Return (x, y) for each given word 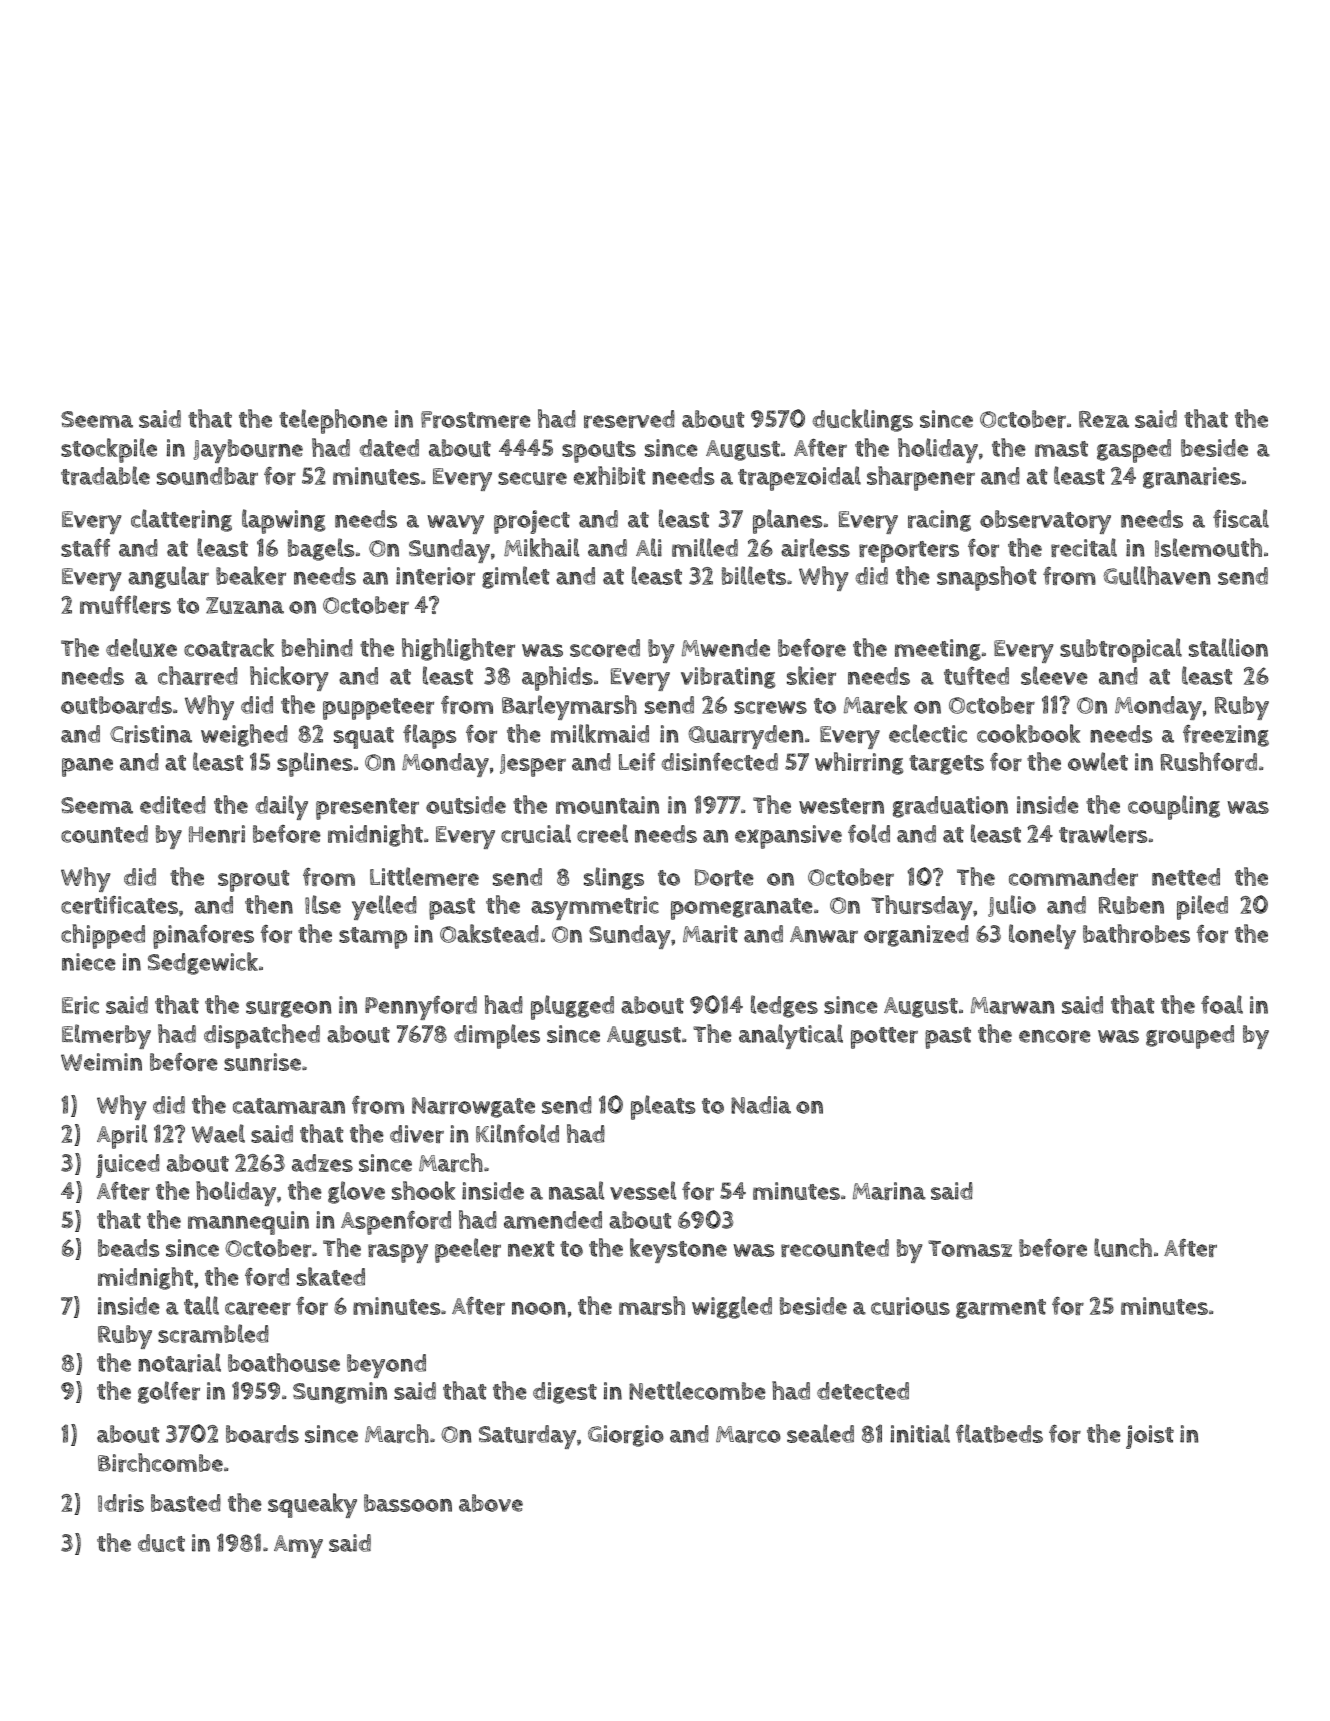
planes (787, 521)
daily (281, 807)
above (491, 1503)
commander (1073, 877)
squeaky (312, 1505)
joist (1150, 1437)
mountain (607, 805)
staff (85, 547)
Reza (1104, 419)
